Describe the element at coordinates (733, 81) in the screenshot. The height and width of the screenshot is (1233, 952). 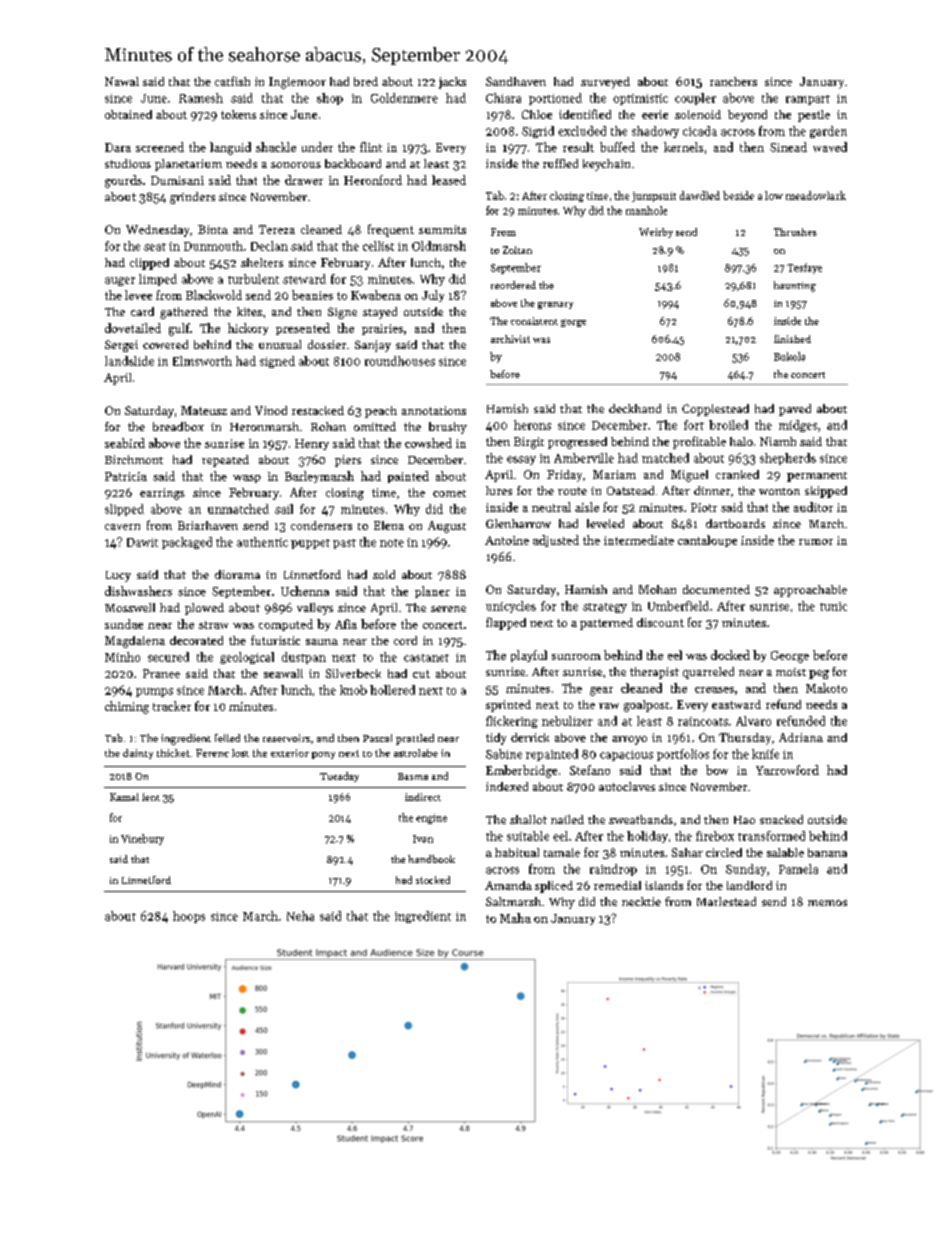
I see `ranchers` at that location.
